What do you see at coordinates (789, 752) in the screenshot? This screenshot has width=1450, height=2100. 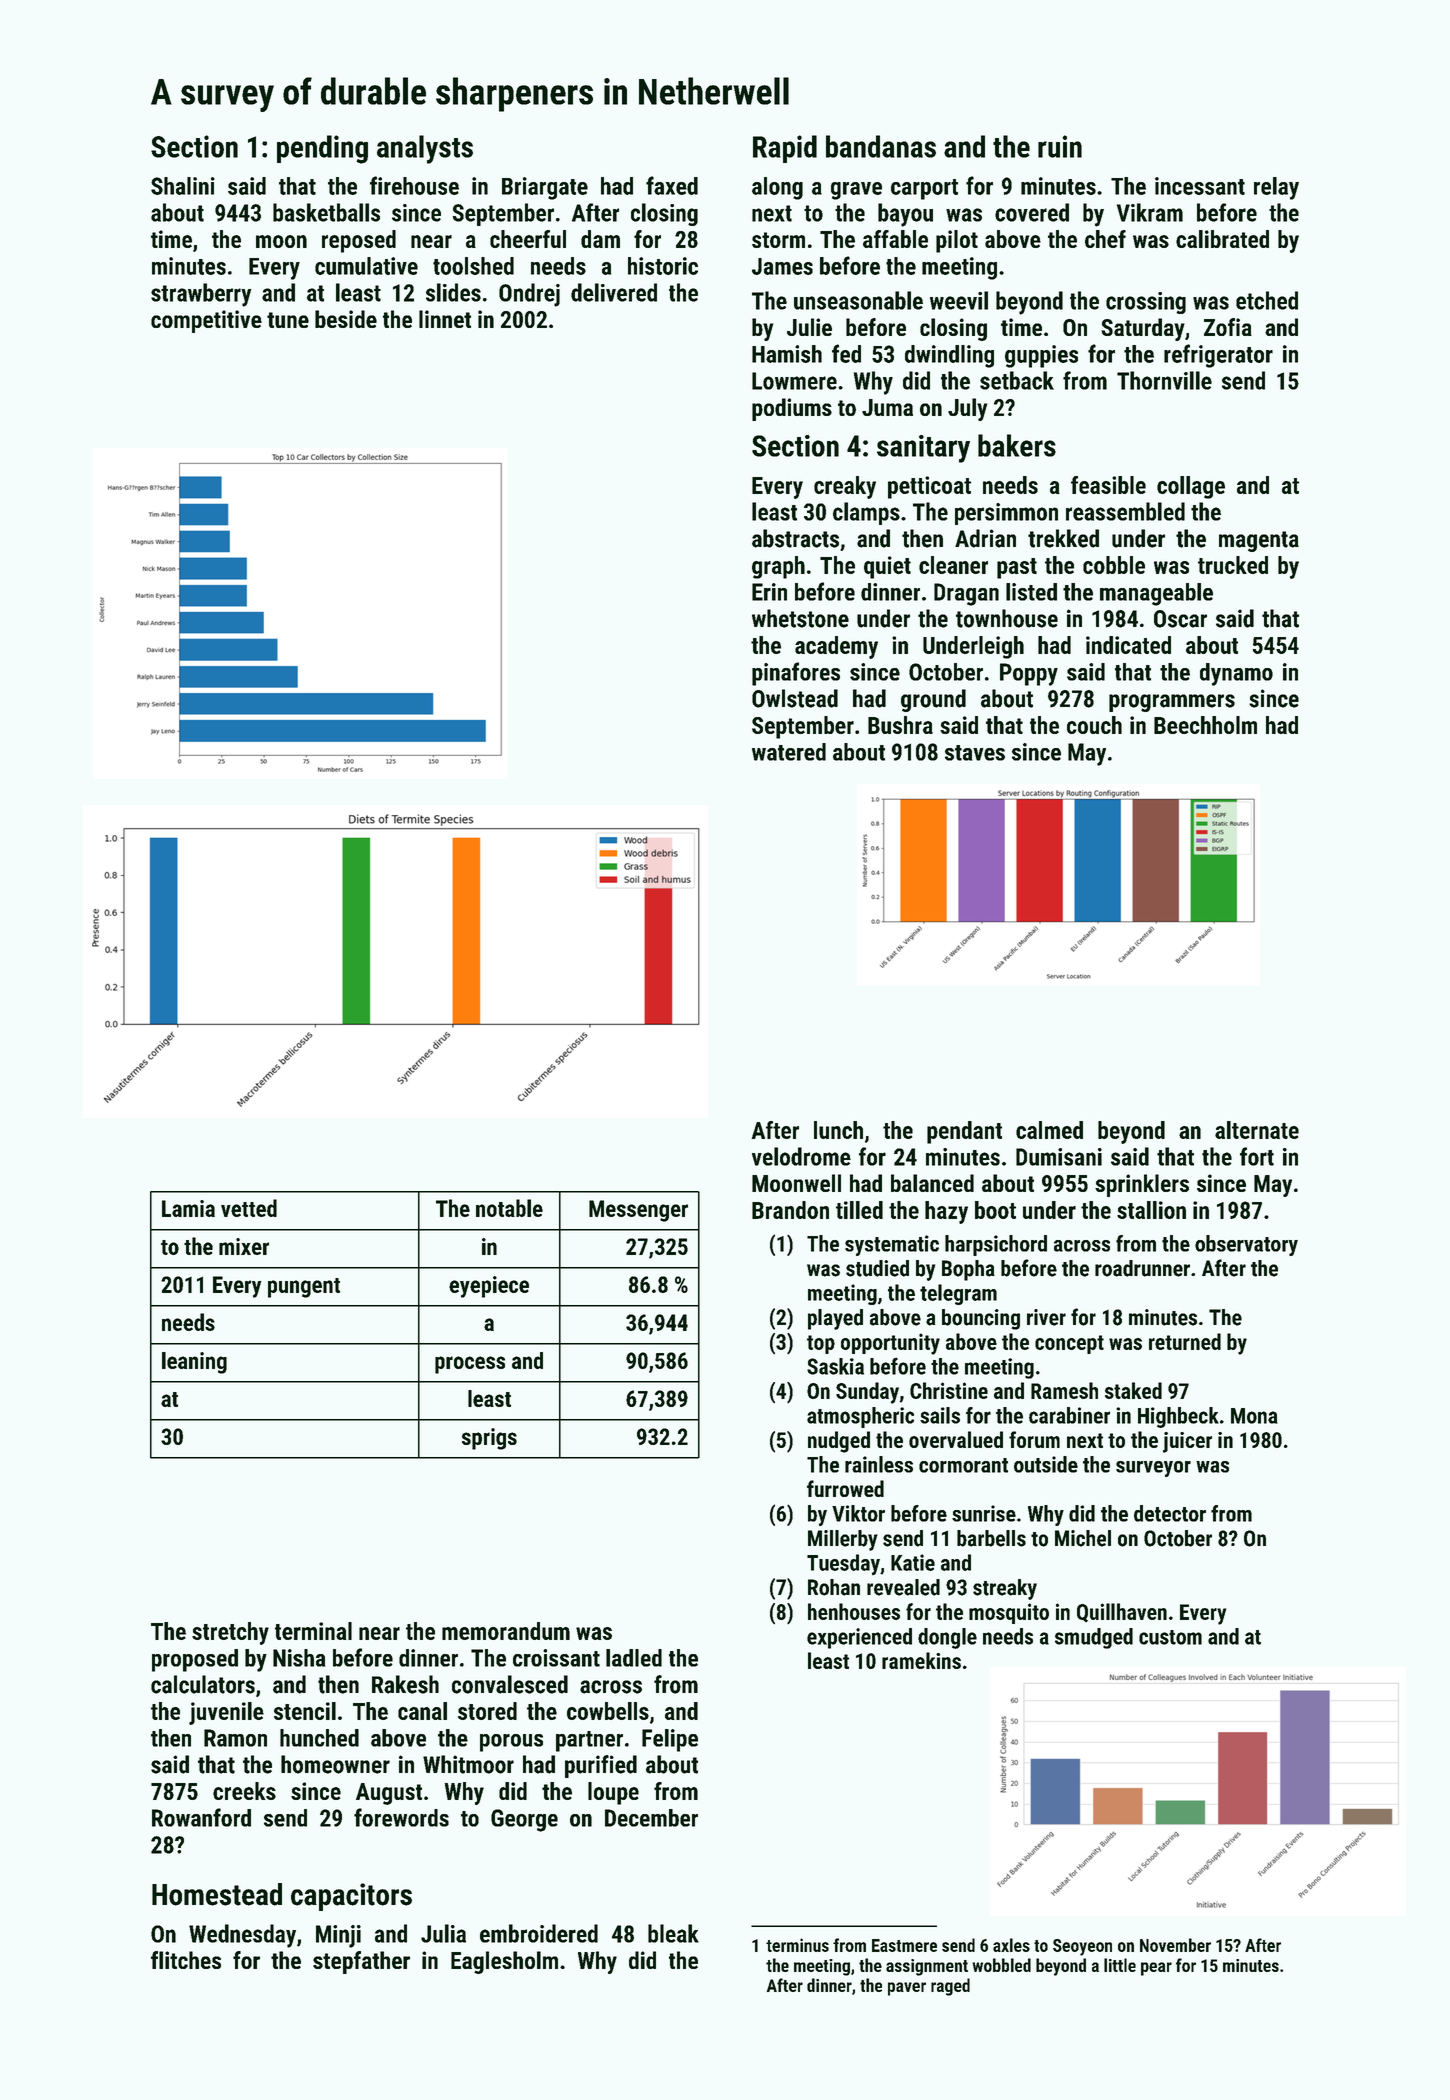 I see `watered` at bounding box center [789, 752].
